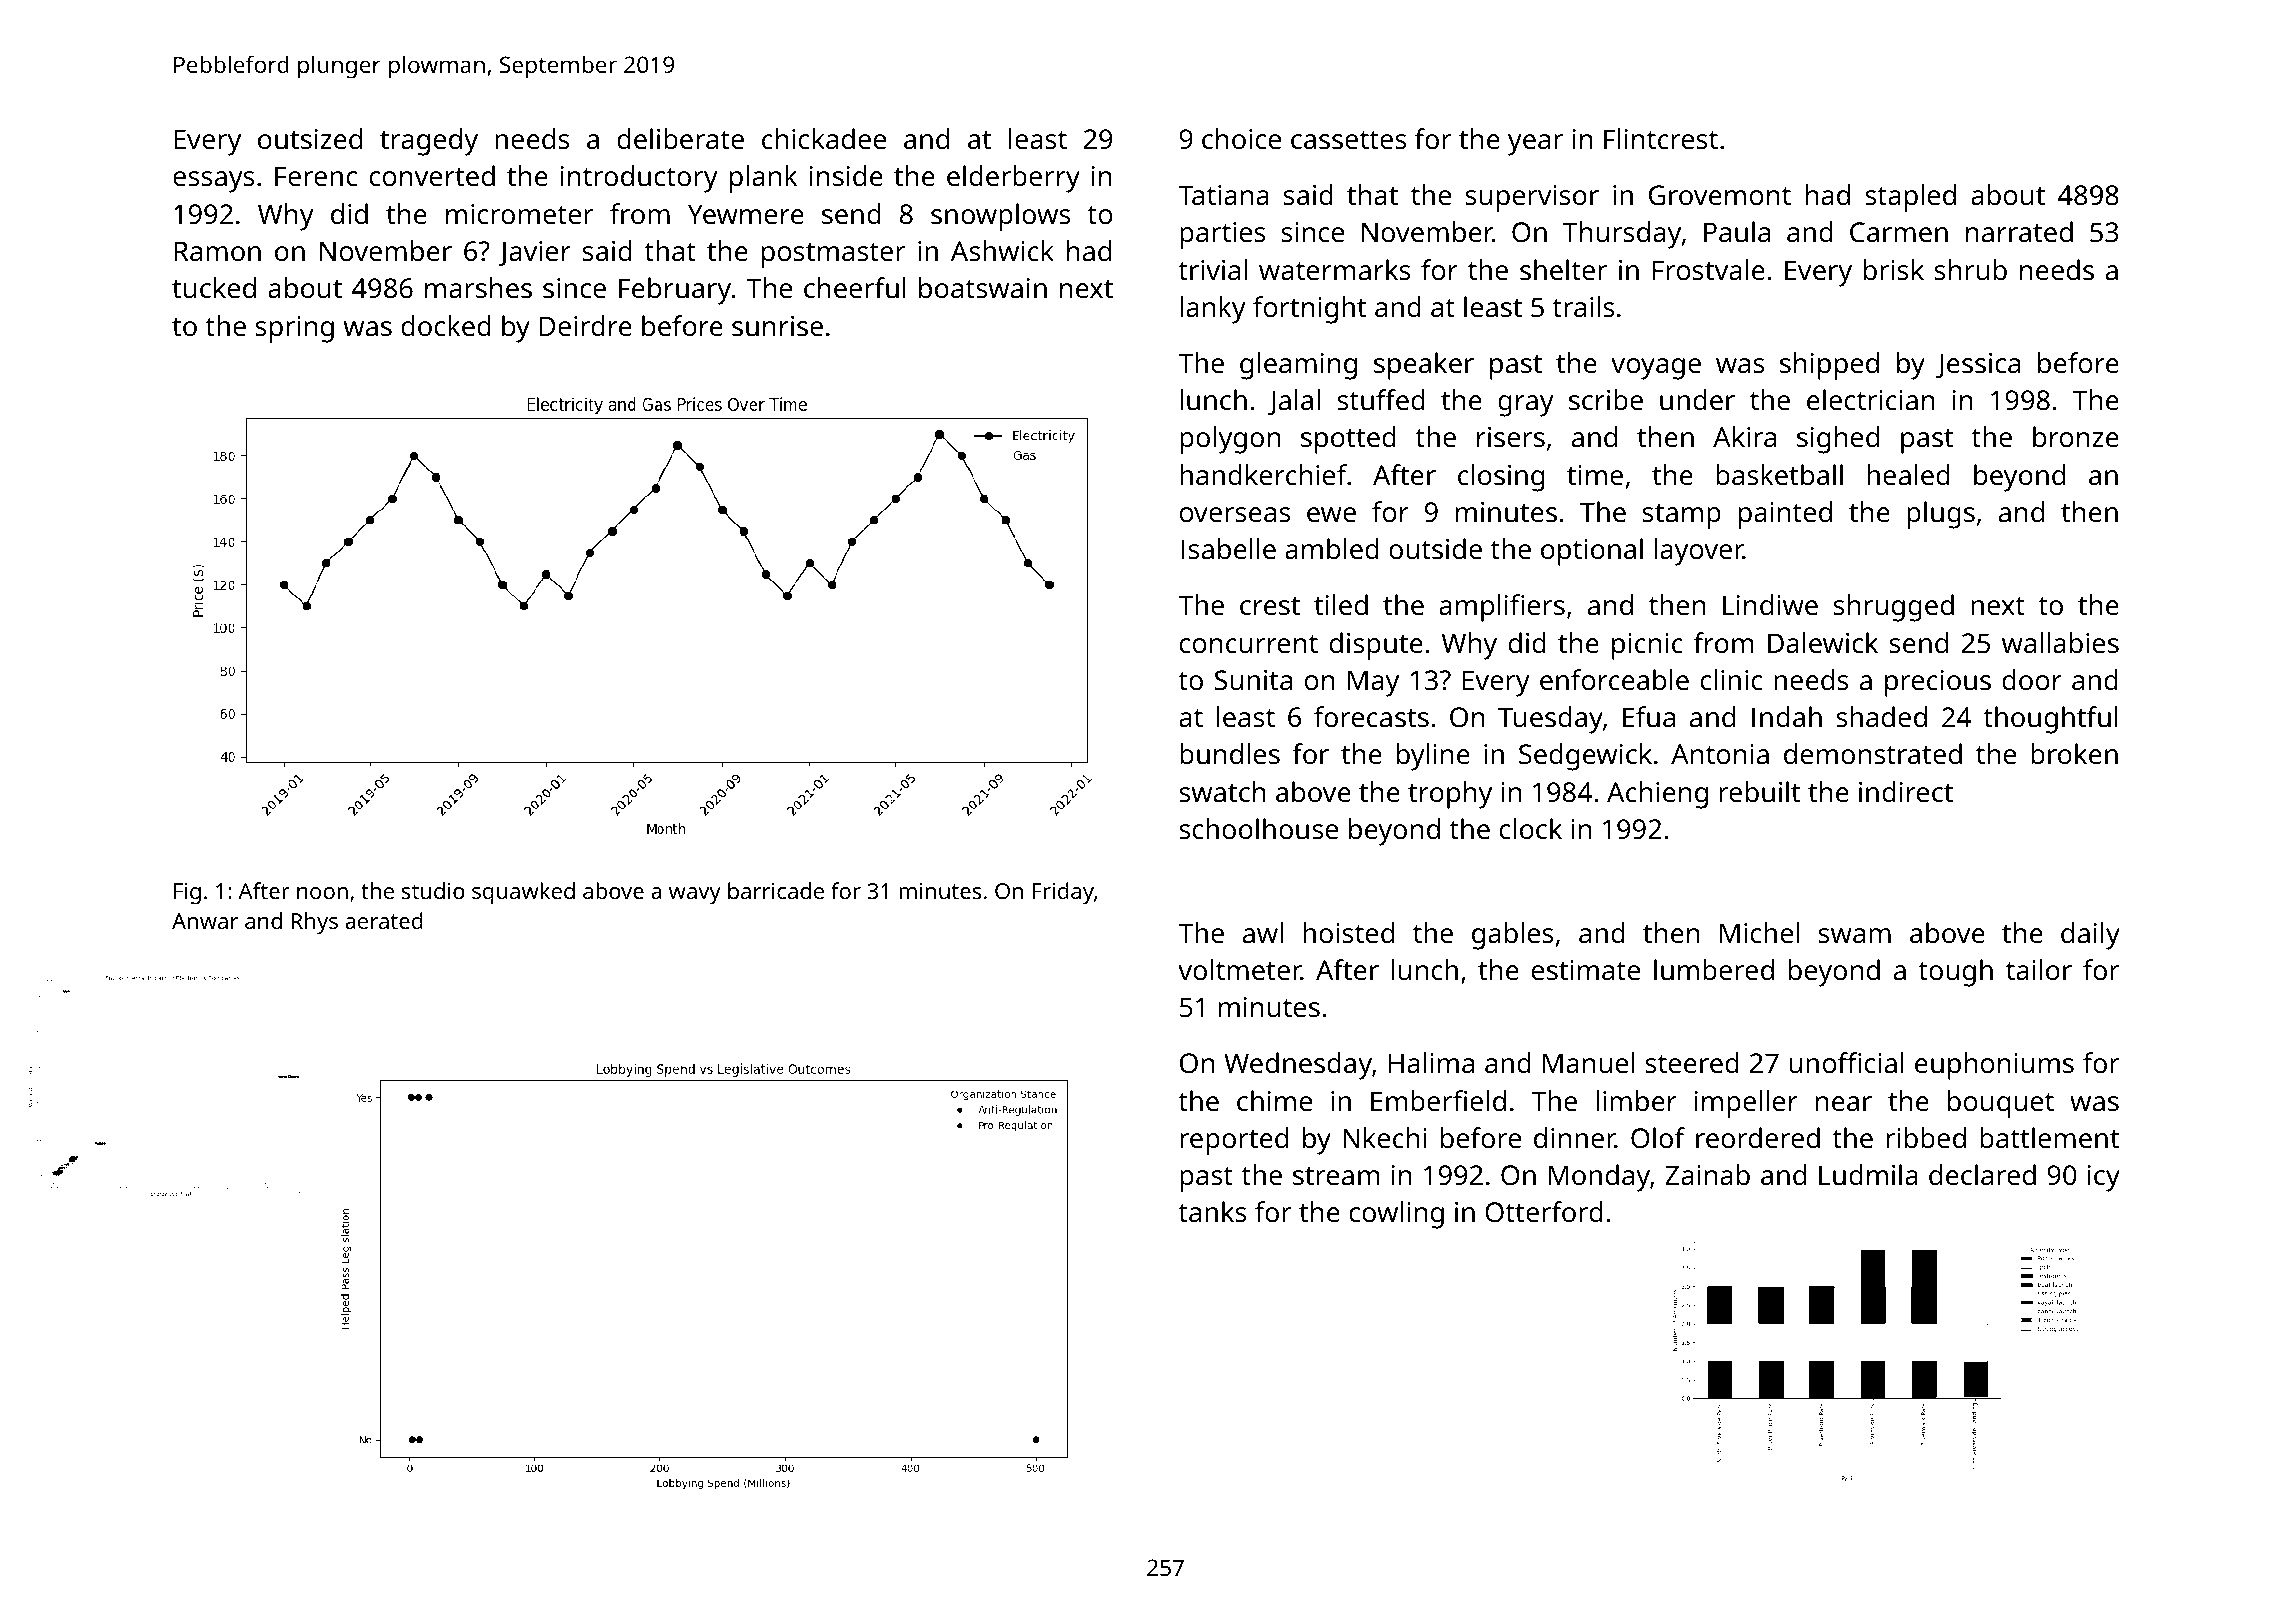 The width and height of the screenshot is (2292, 1620). I want to click on concurrent, so click(1249, 644).
